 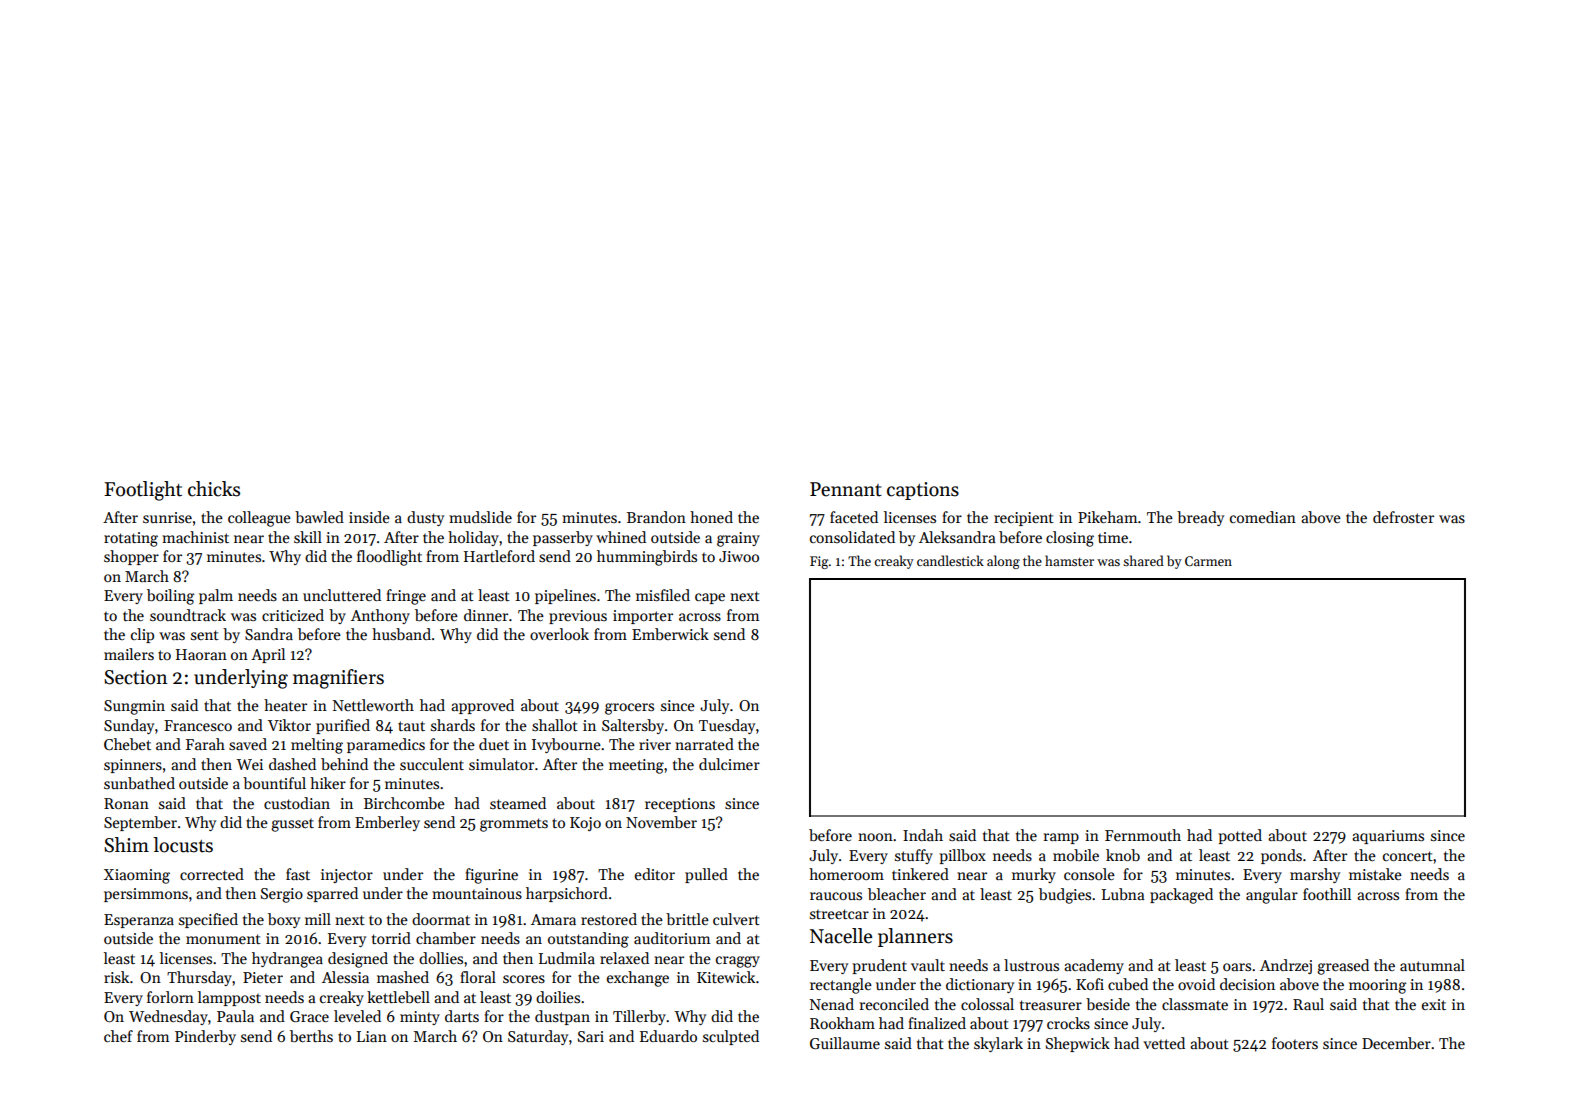 What do you see at coordinates (205, 1037) in the screenshot?
I see `Pinderby` at bounding box center [205, 1037].
